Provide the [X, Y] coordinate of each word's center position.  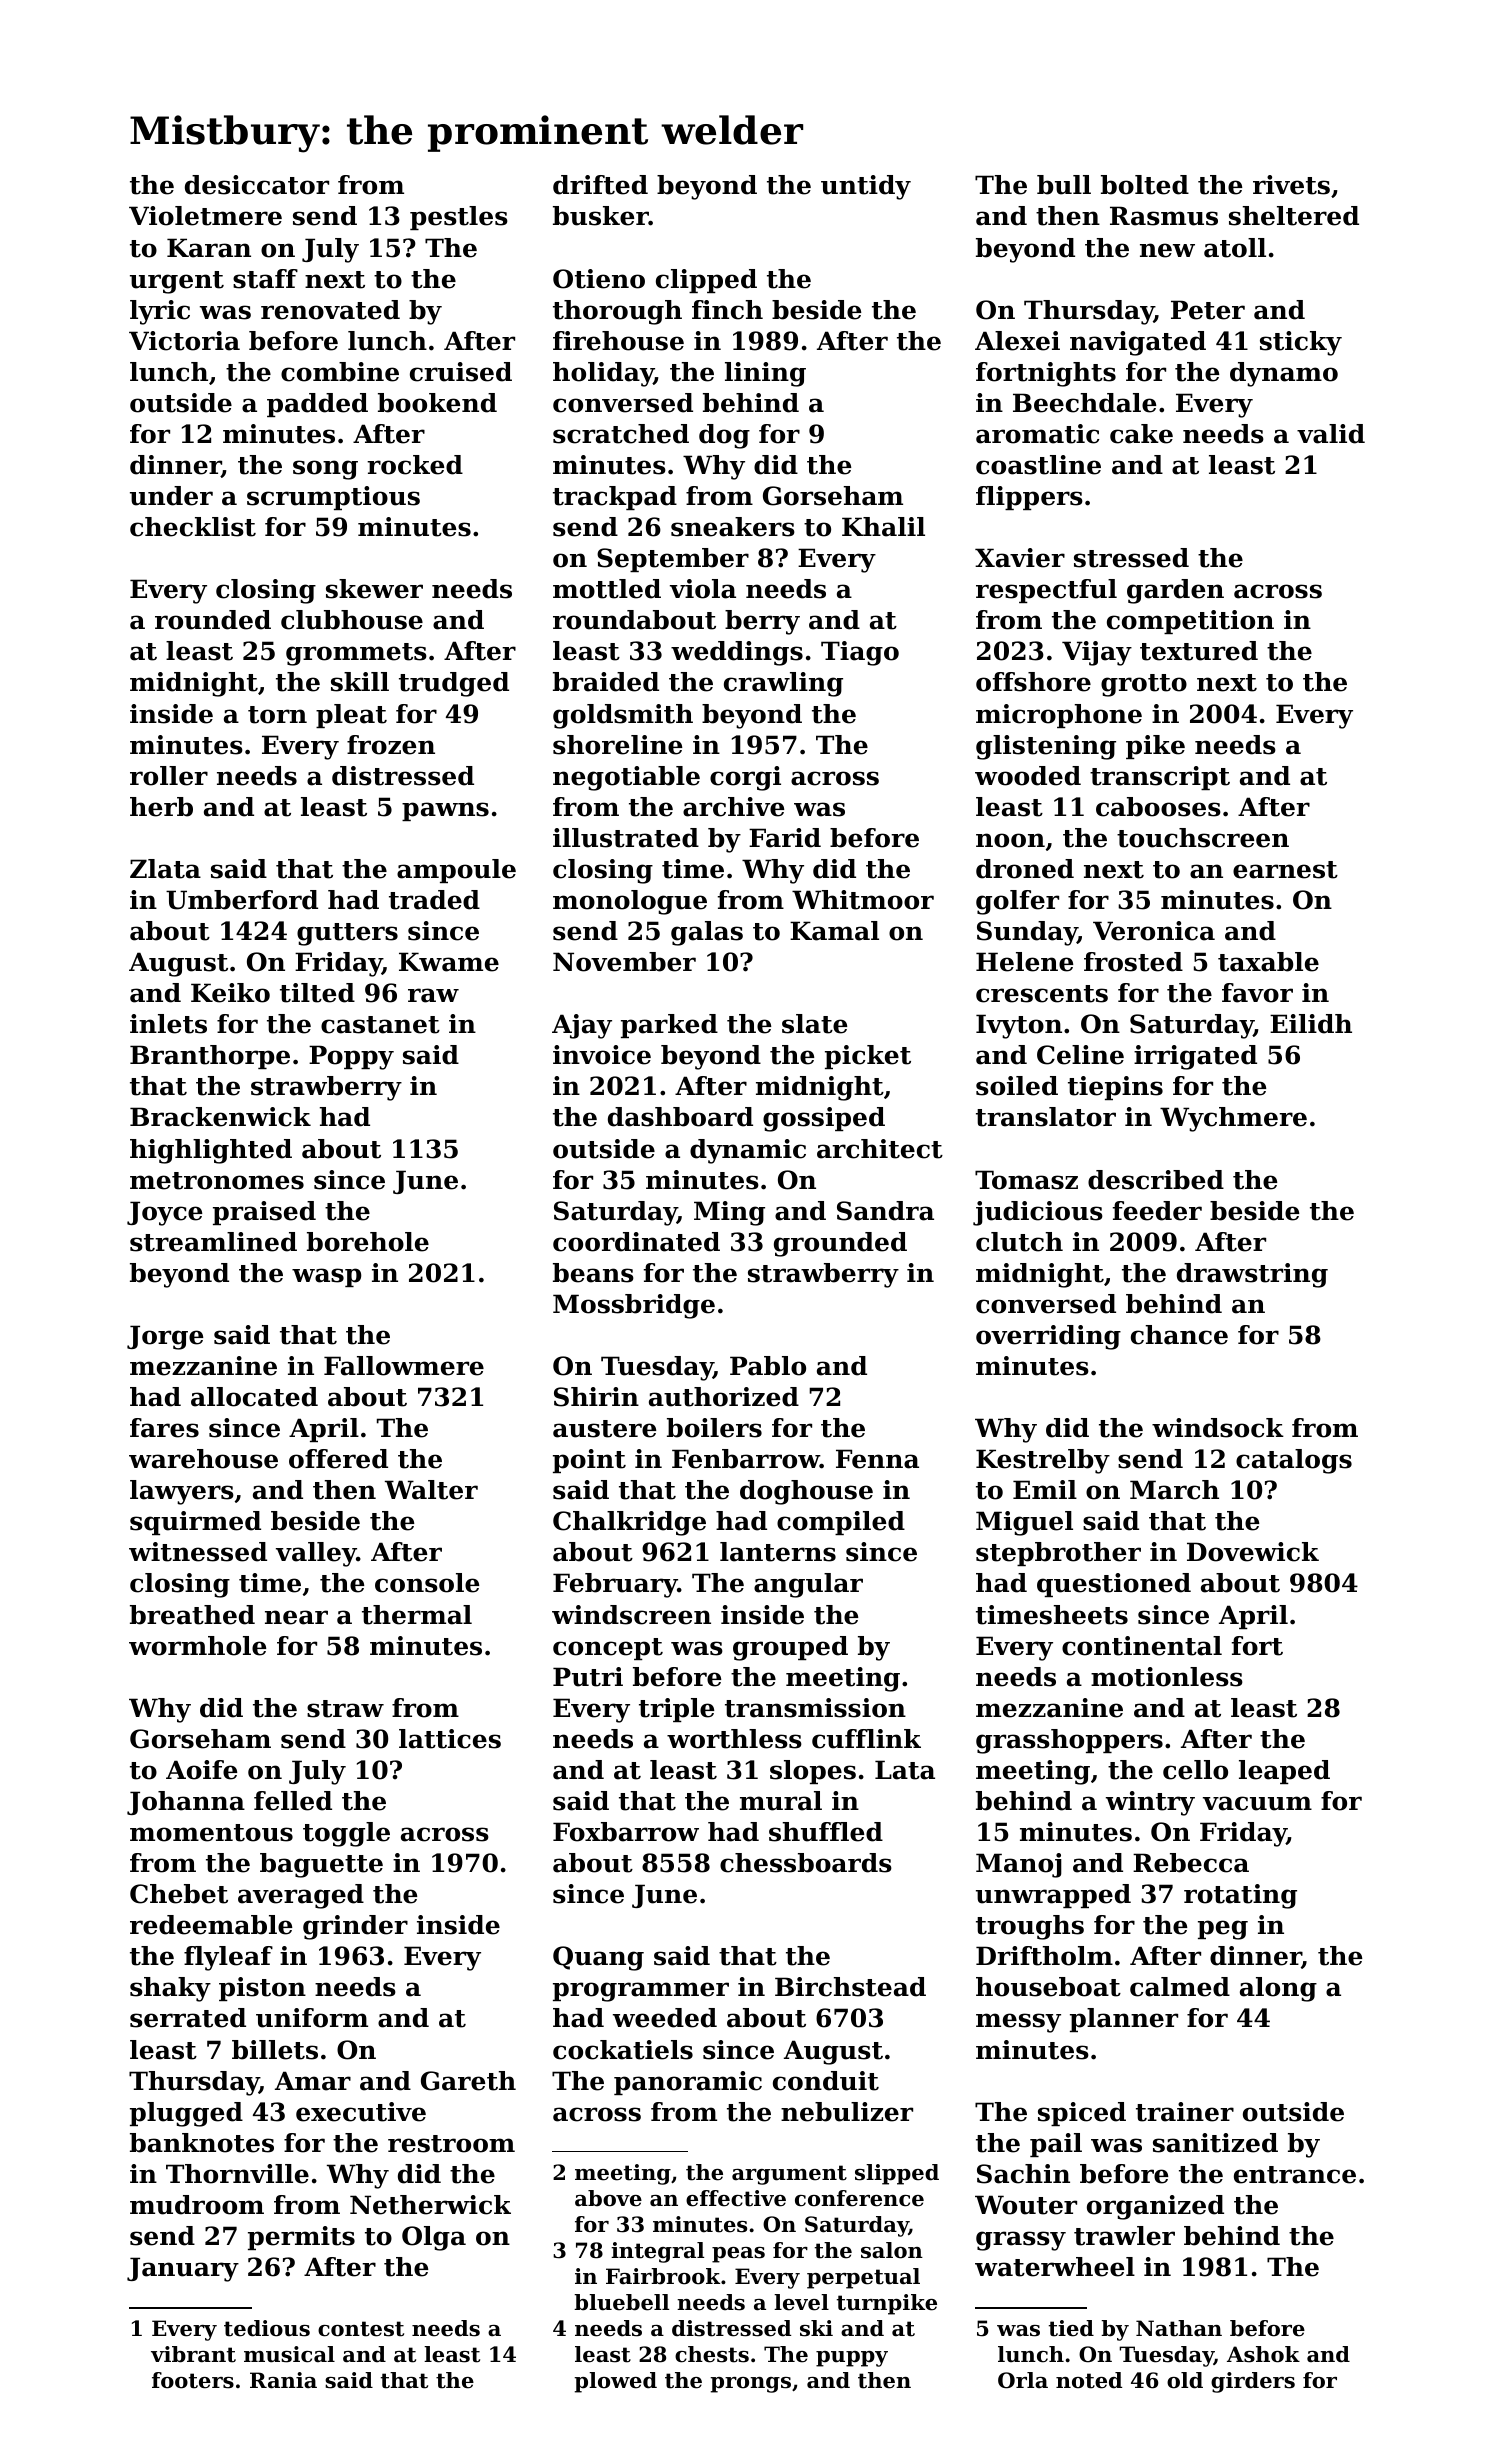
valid [1331, 434]
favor [1257, 993]
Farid [785, 838]
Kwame [449, 962]
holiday [603, 374]
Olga [434, 2238]
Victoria [184, 341]
